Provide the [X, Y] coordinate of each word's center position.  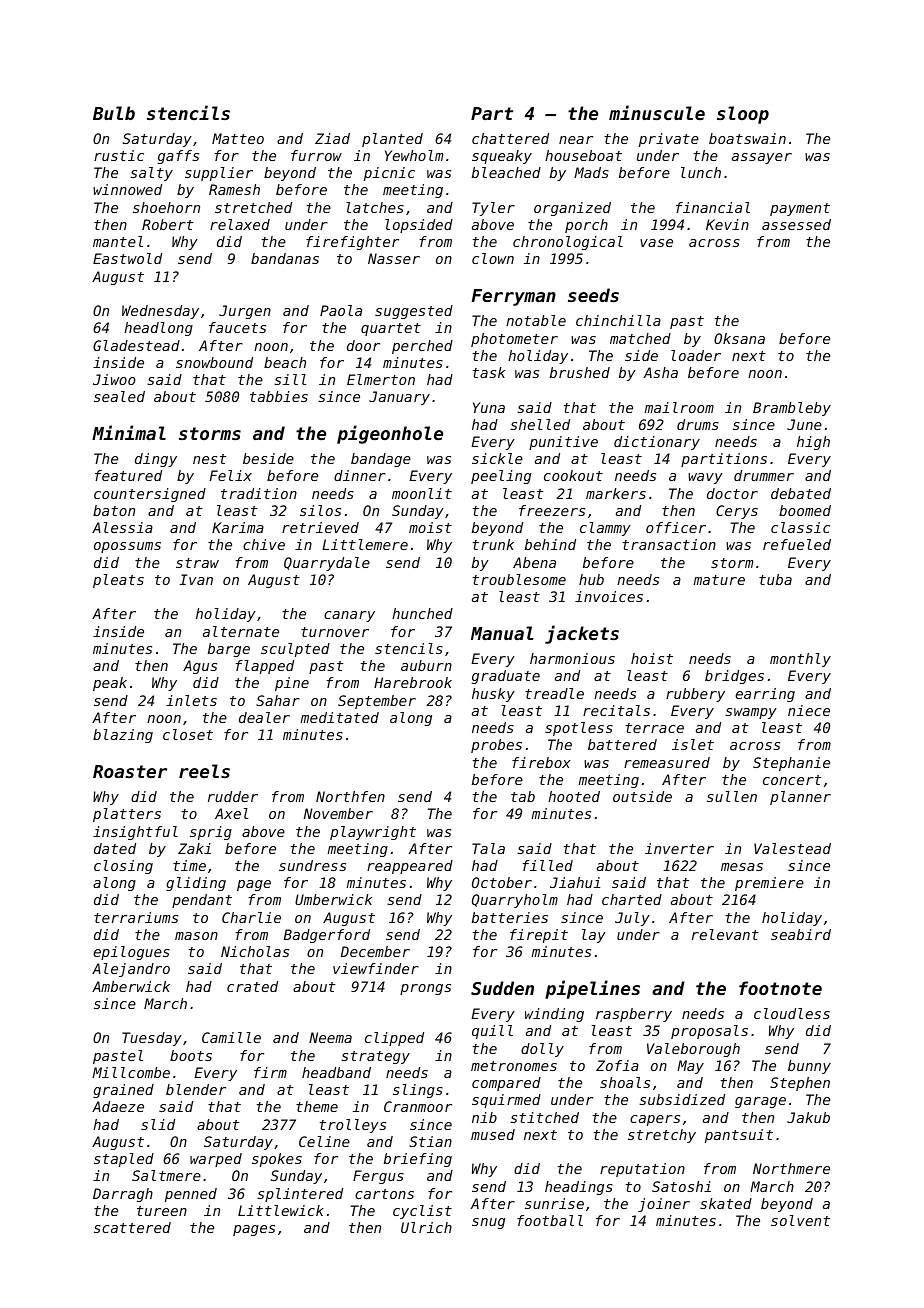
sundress [312, 865]
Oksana [739, 338]
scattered [132, 1227]
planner [800, 798]
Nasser [394, 258]
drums [698, 424]
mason [196, 936]
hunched [422, 613]
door [363, 345]
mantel [118, 241]
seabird [801, 934]
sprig [211, 833]
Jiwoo [114, 379]
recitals [616, 710]
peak [110, 684]
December [375, 951]
